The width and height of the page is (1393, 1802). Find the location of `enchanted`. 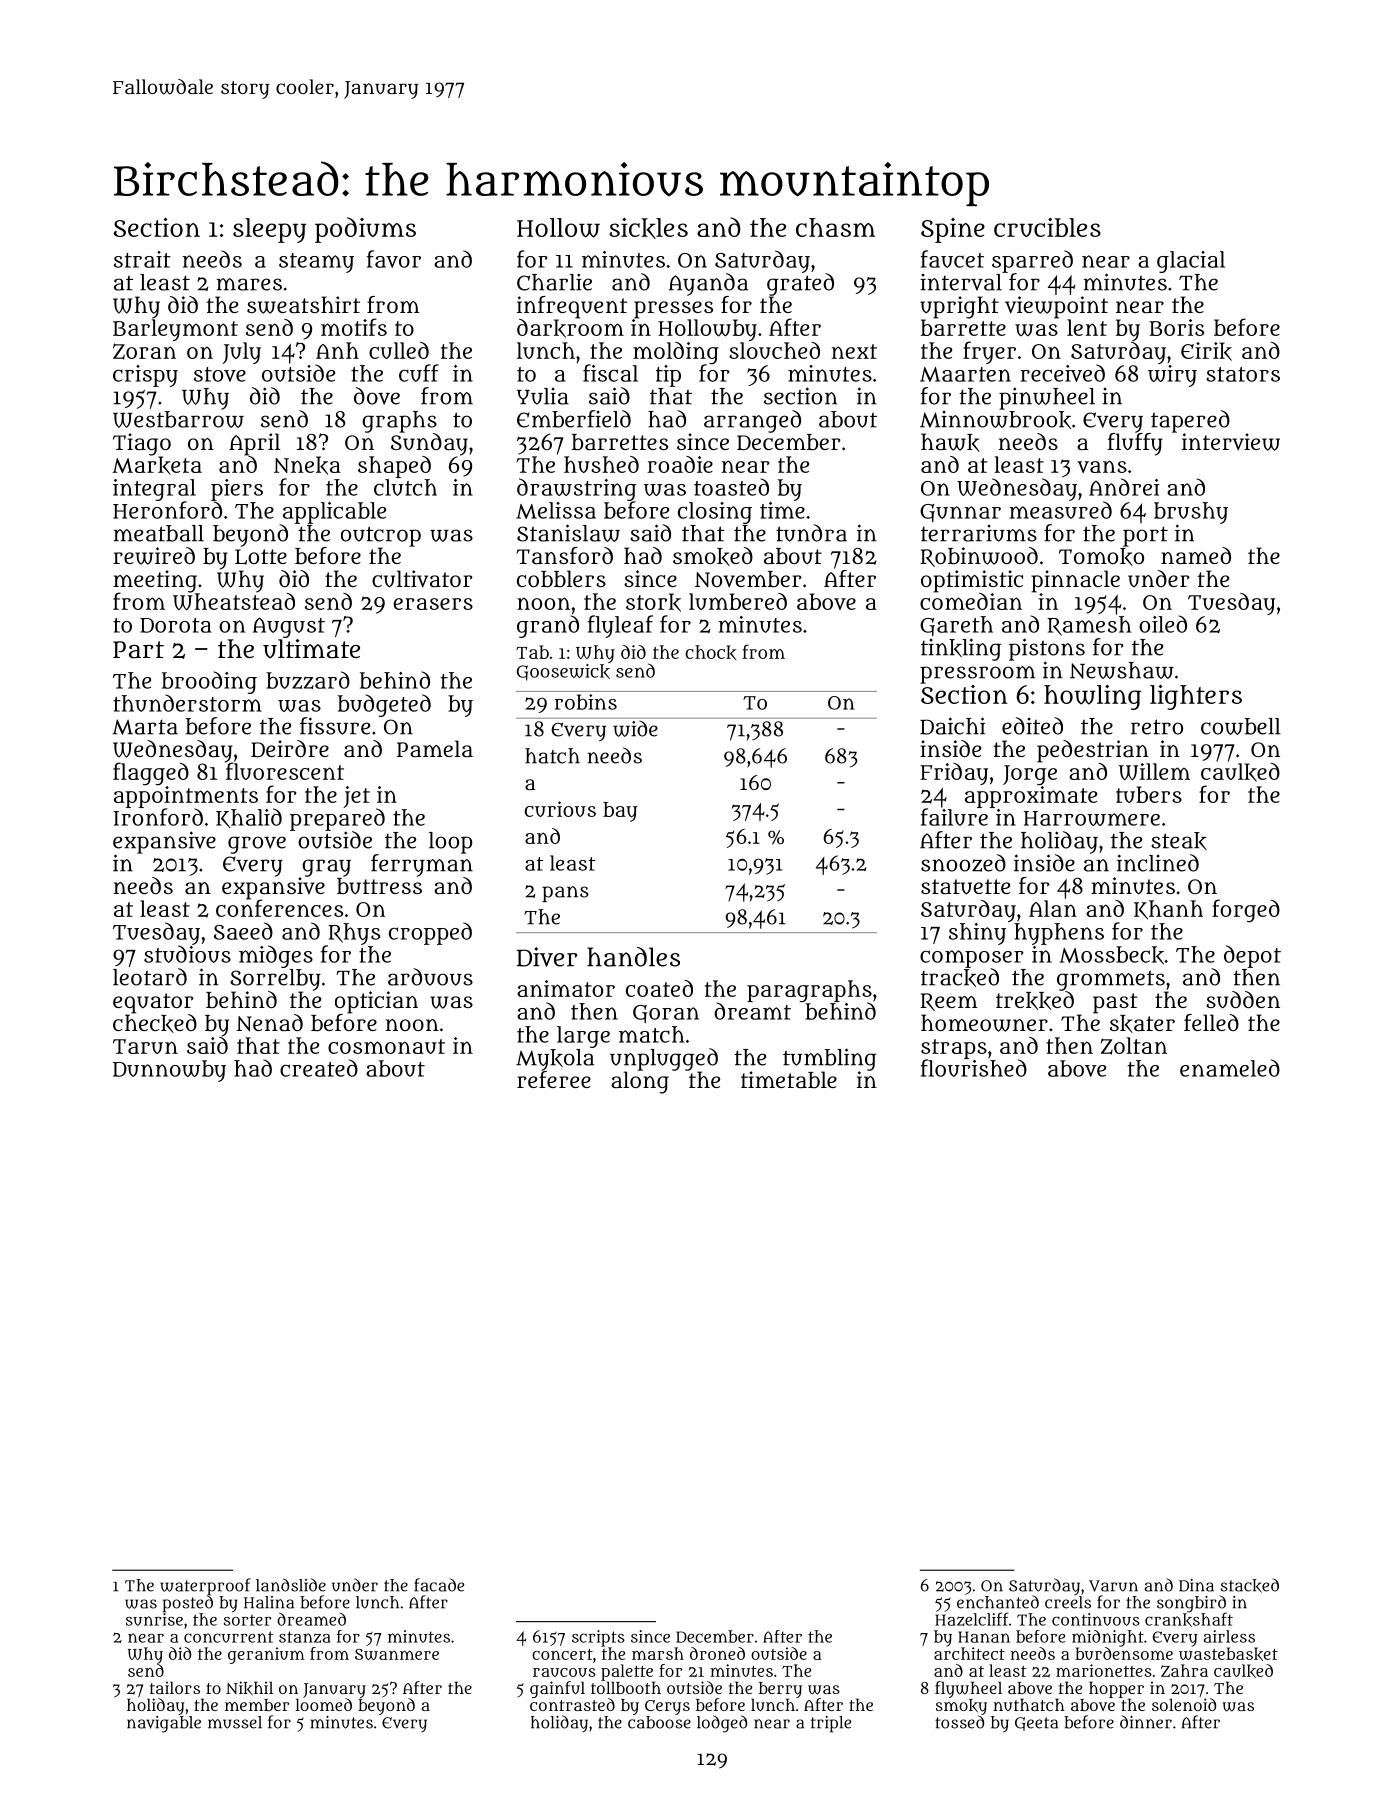

enchanted is located at coordinates (998, 1602).
